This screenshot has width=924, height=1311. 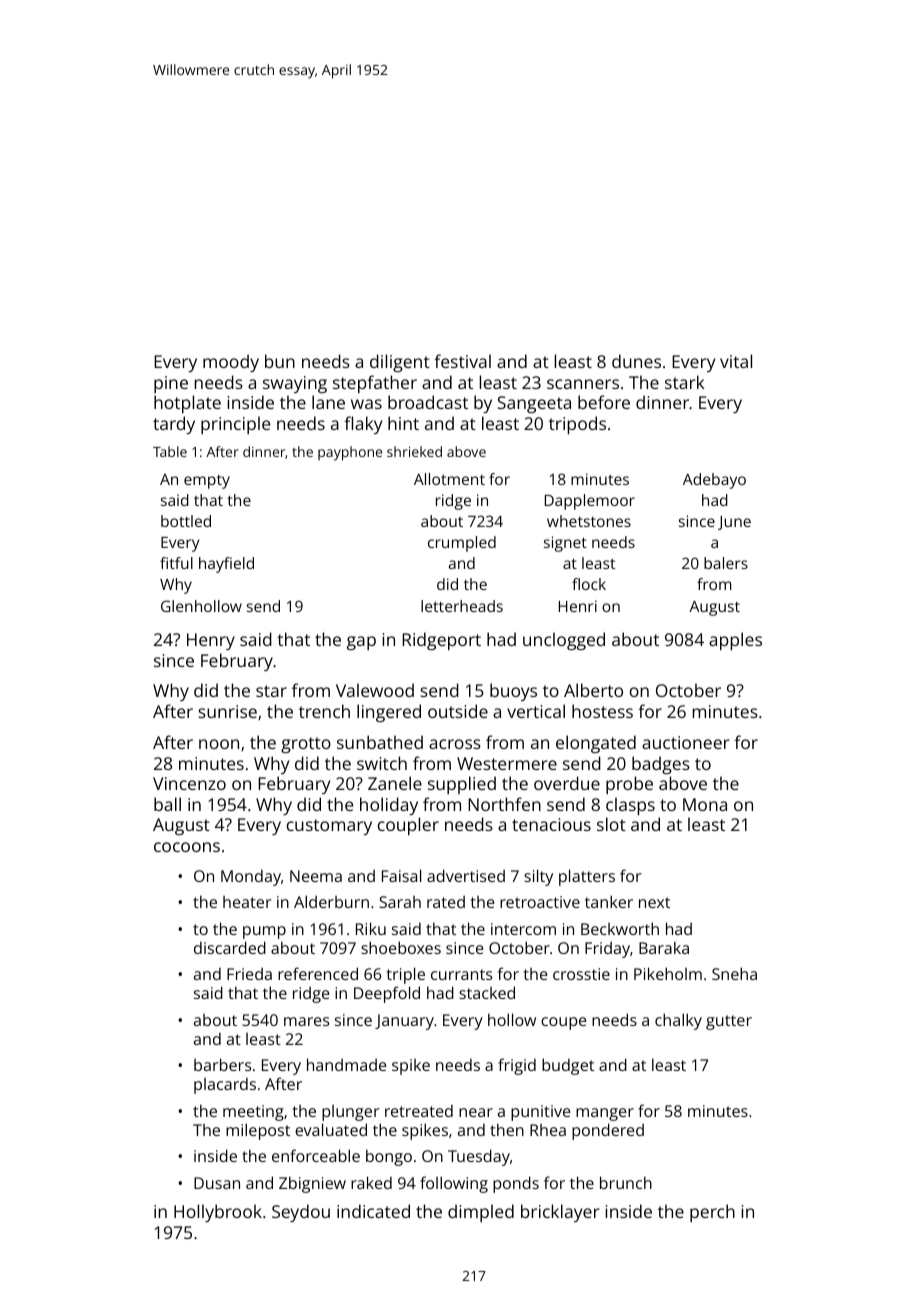 I want to click on budget, so click(x=568, y=1066).
